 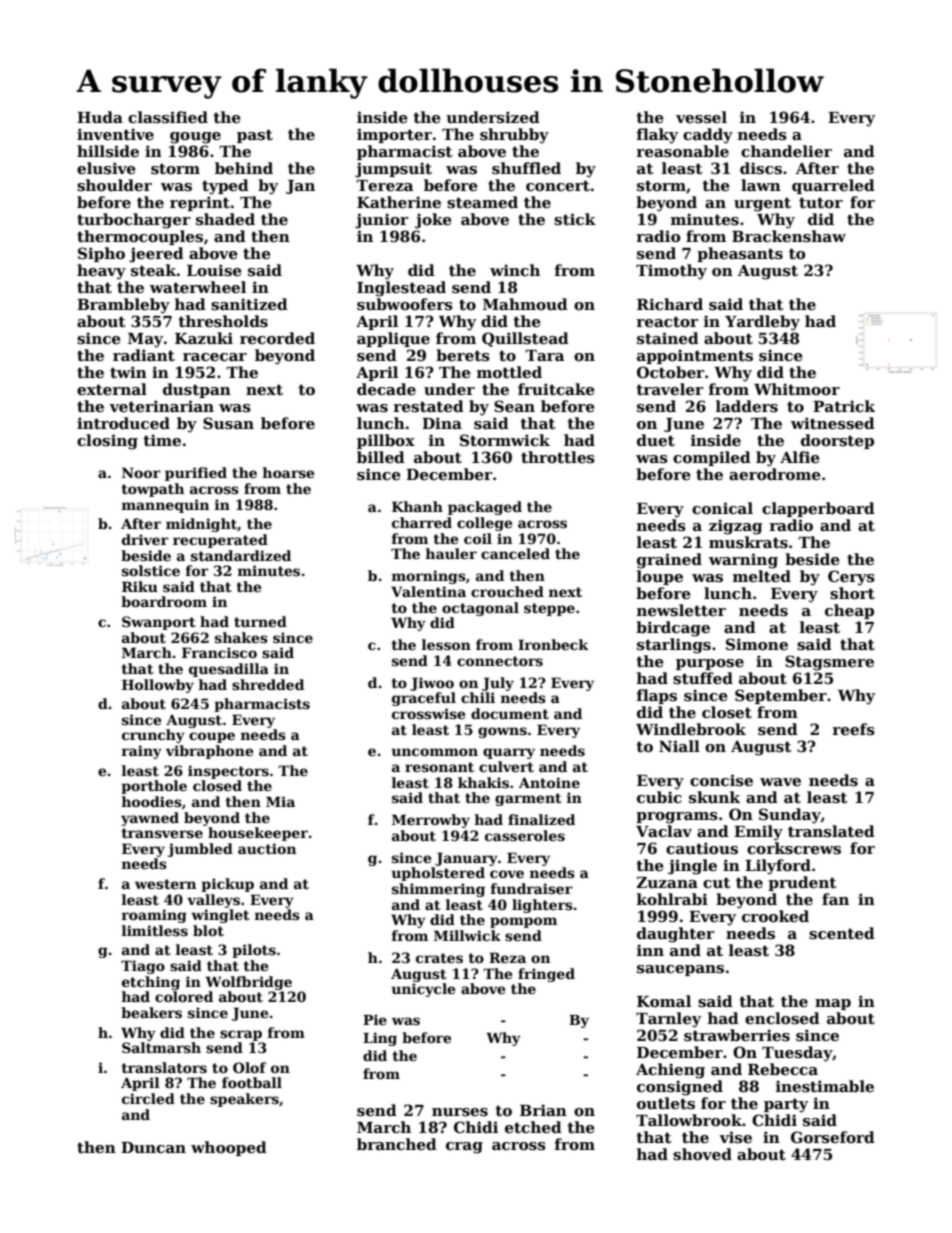 What do you see at coordinates (514, 136) in the screenshot?
I see `shrubby` at bounding box center [514, 136].
